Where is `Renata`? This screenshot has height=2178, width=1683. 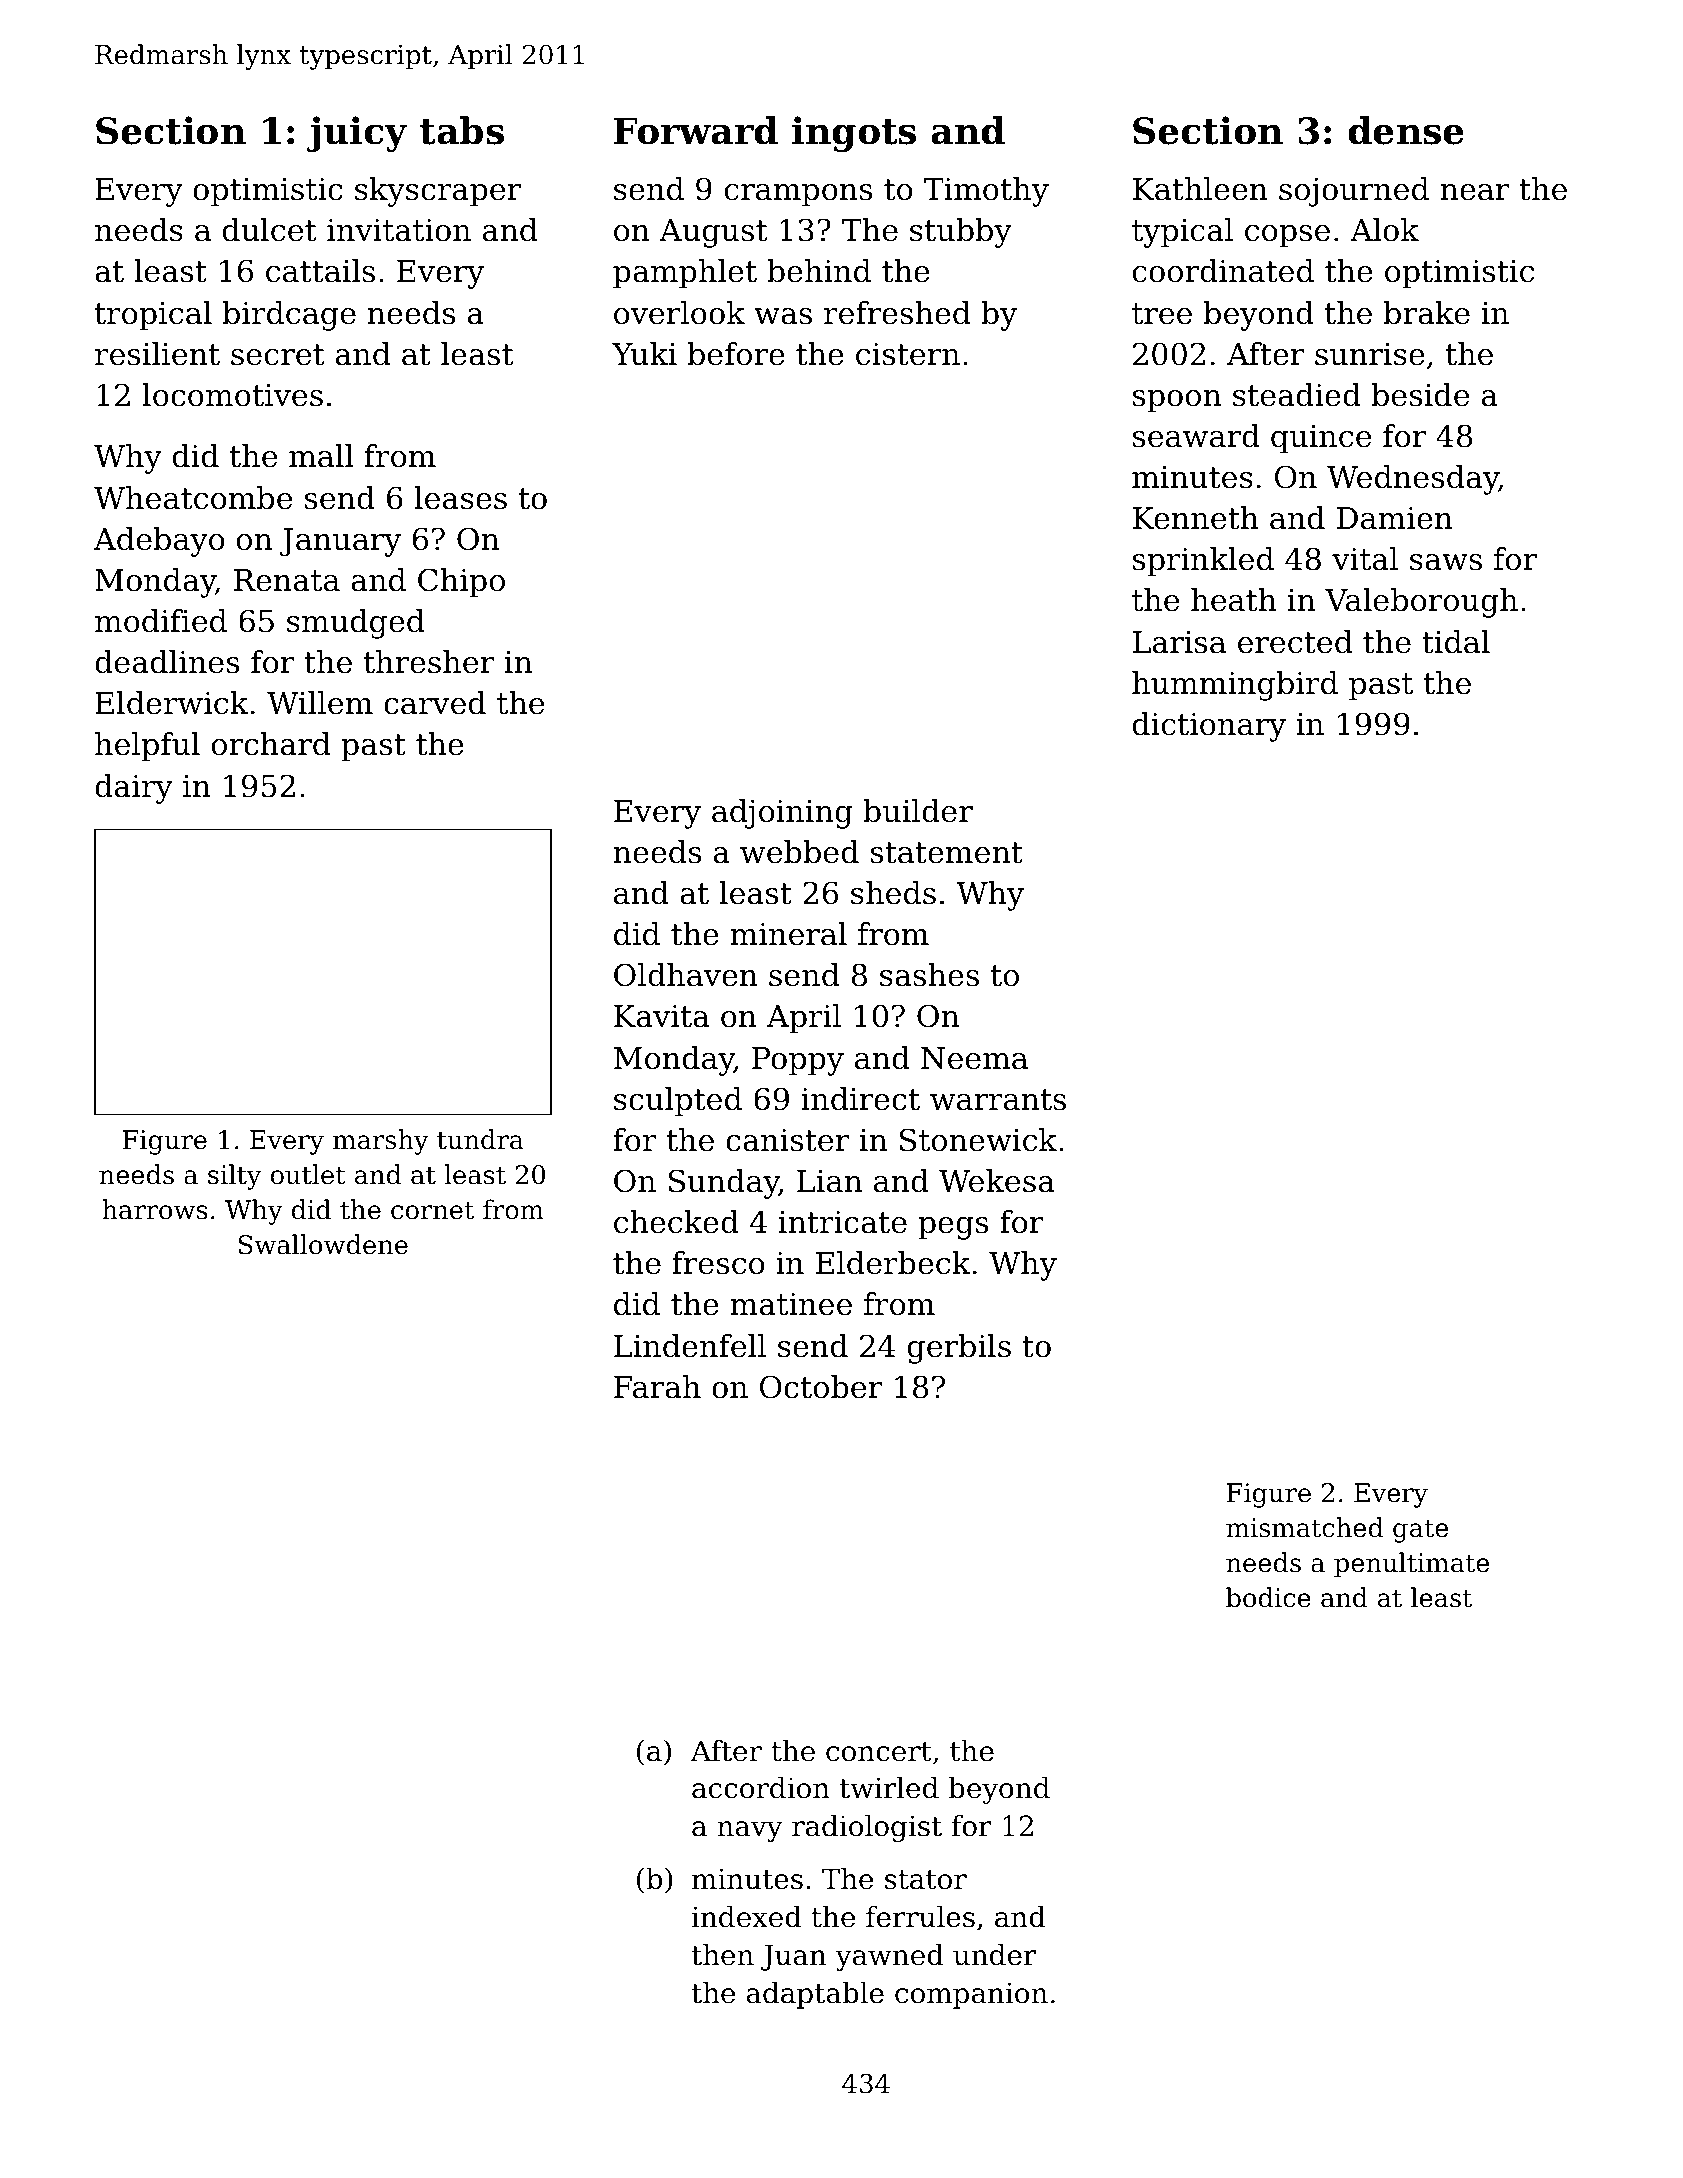 Renata is located at coordinates (287, 580).
